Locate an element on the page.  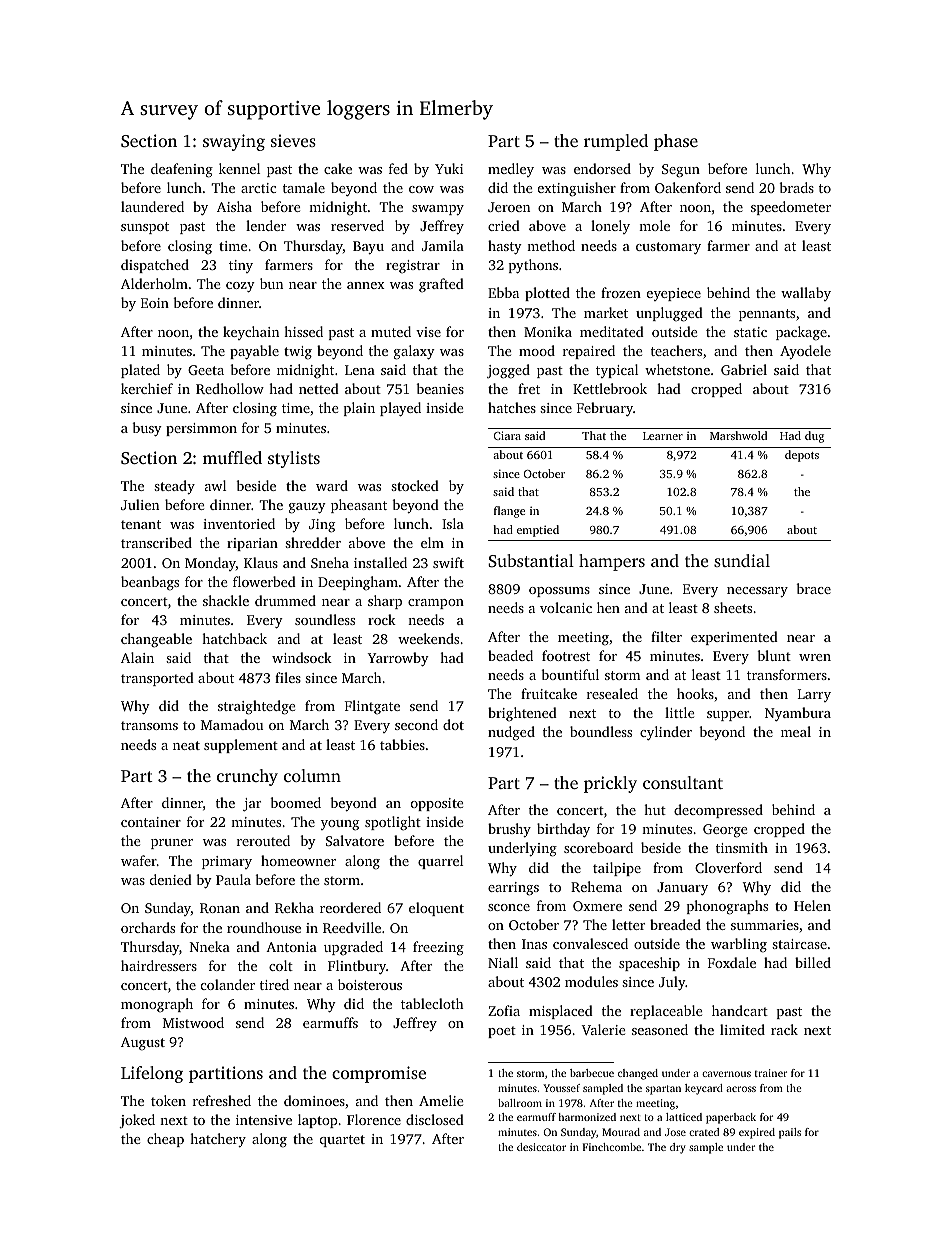
changeable is located at coordinates (156, 640).
